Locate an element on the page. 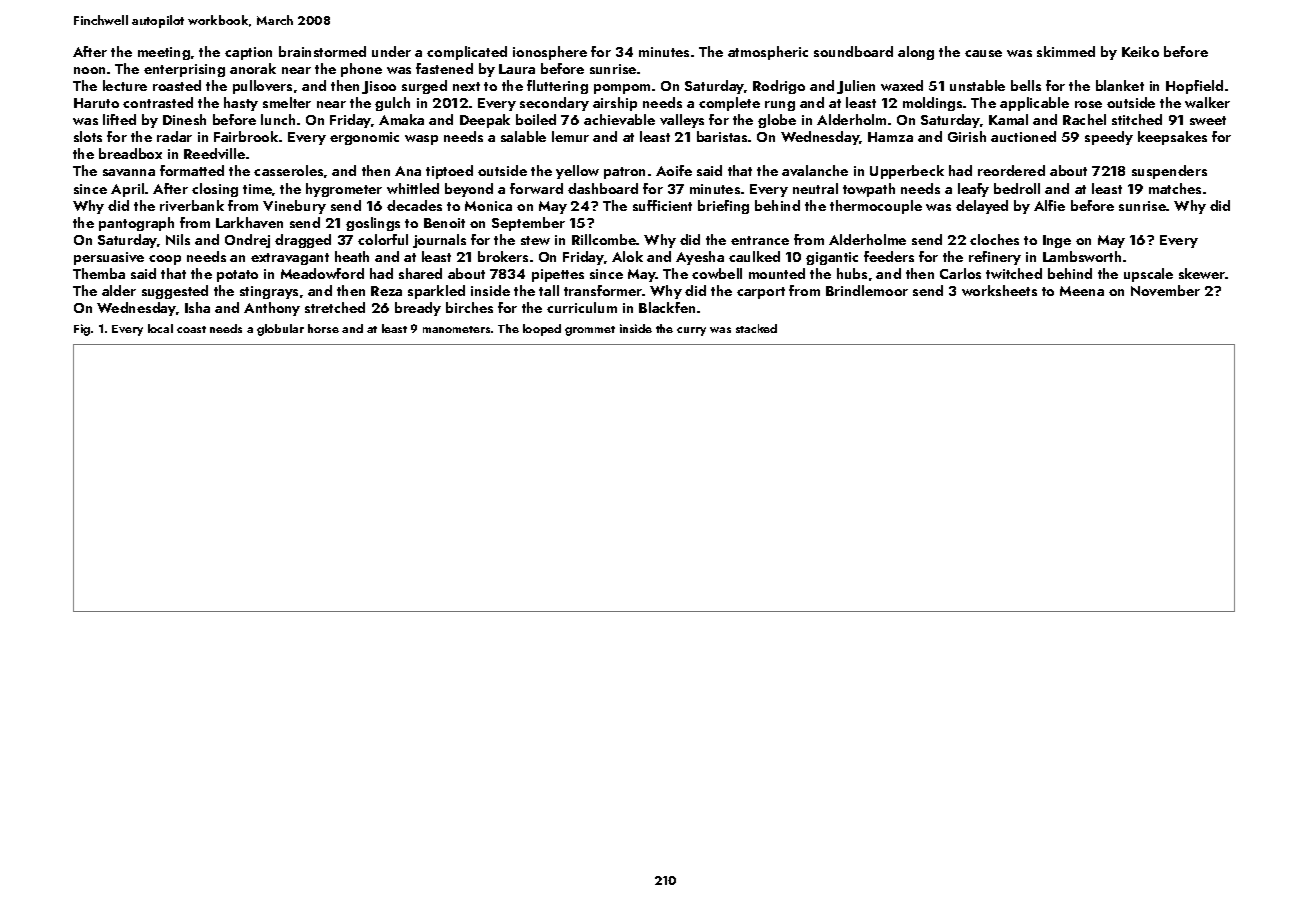 Image resolution: width=1308 pixels, height=924 pixels. neutral is located at coordinates (815, 188).
